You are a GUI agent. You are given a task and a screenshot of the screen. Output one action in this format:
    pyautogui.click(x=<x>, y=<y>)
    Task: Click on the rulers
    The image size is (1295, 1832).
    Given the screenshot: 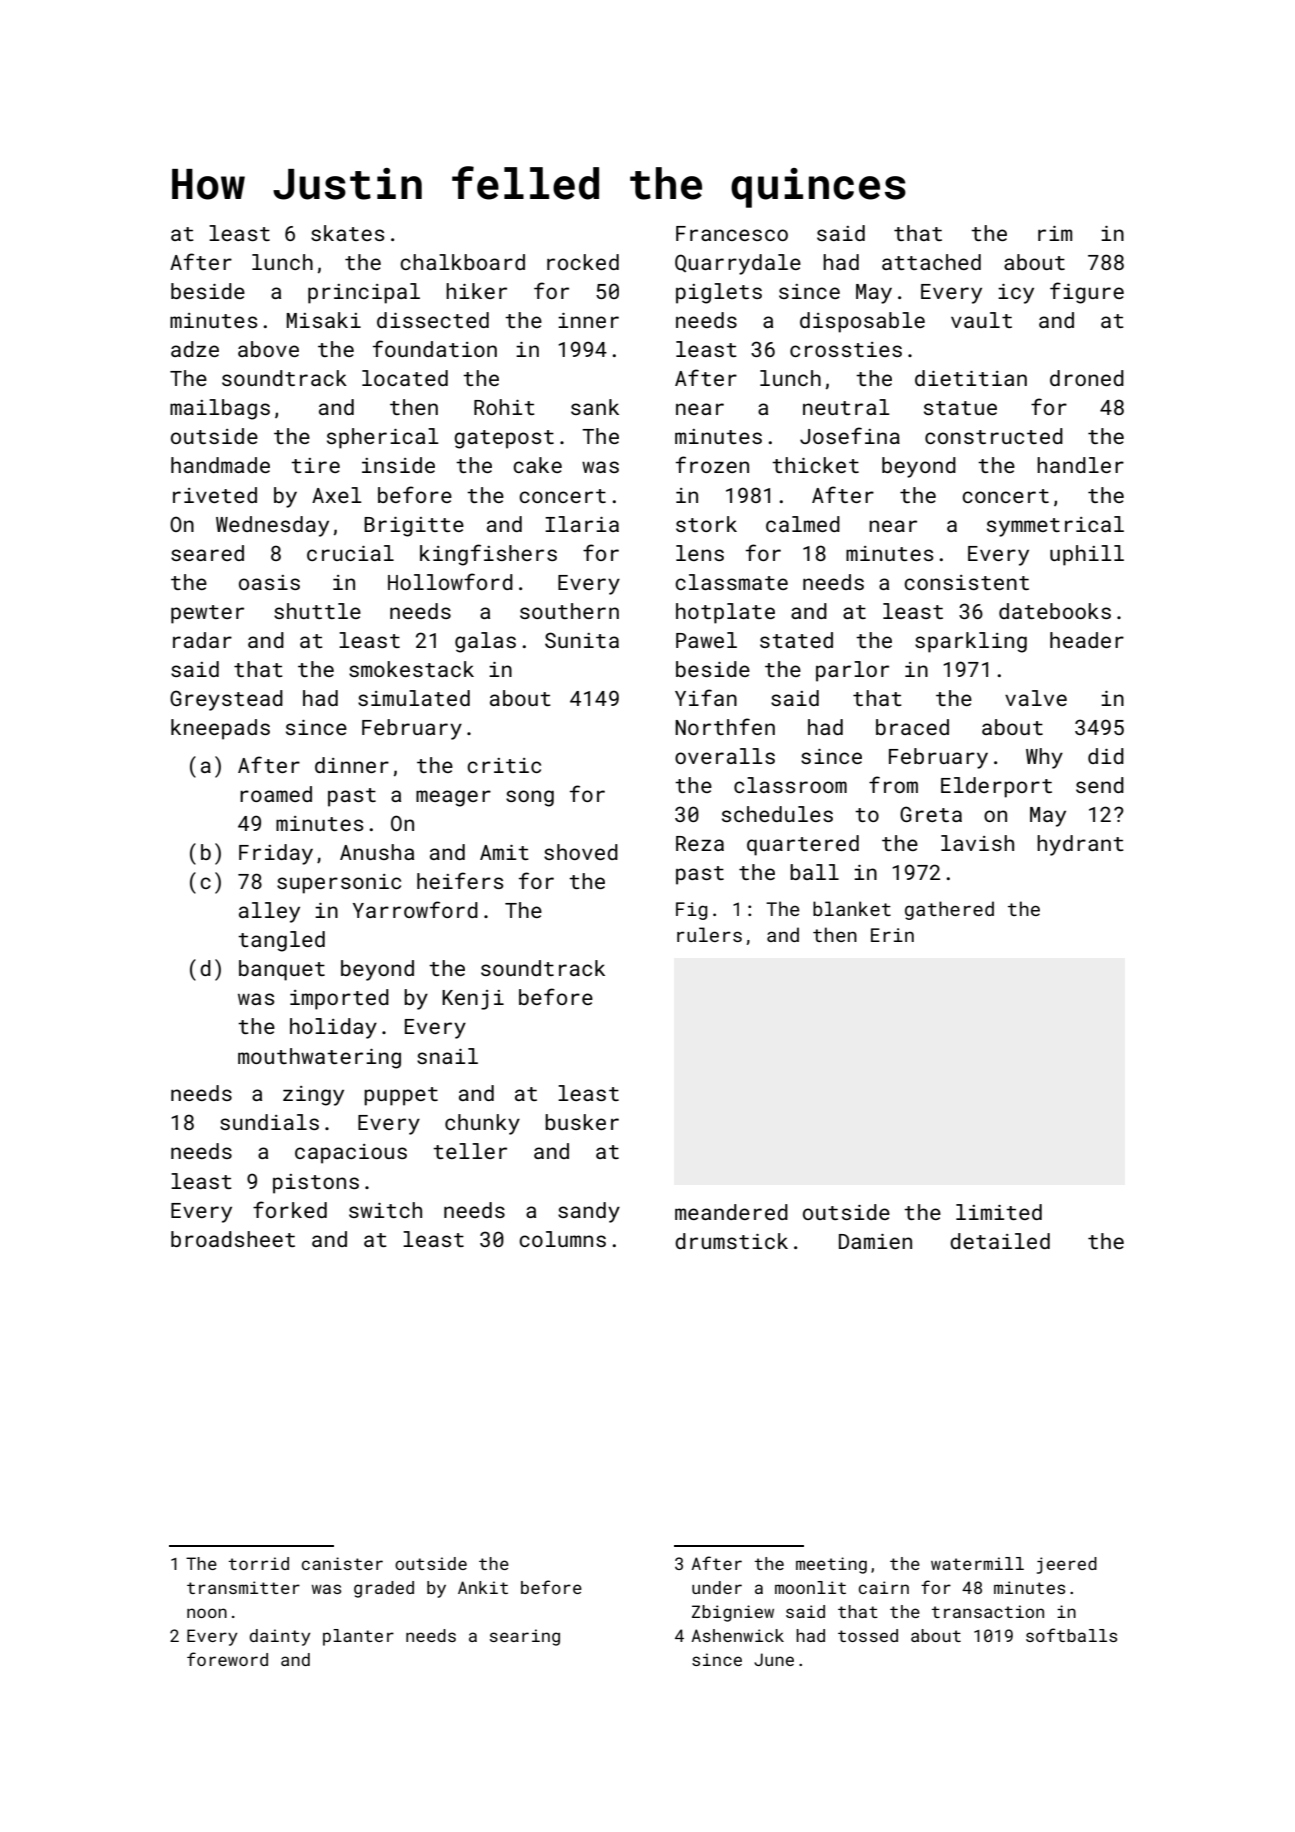 What is the action you would take?
    pyautogui.click(x=709, y=934)
